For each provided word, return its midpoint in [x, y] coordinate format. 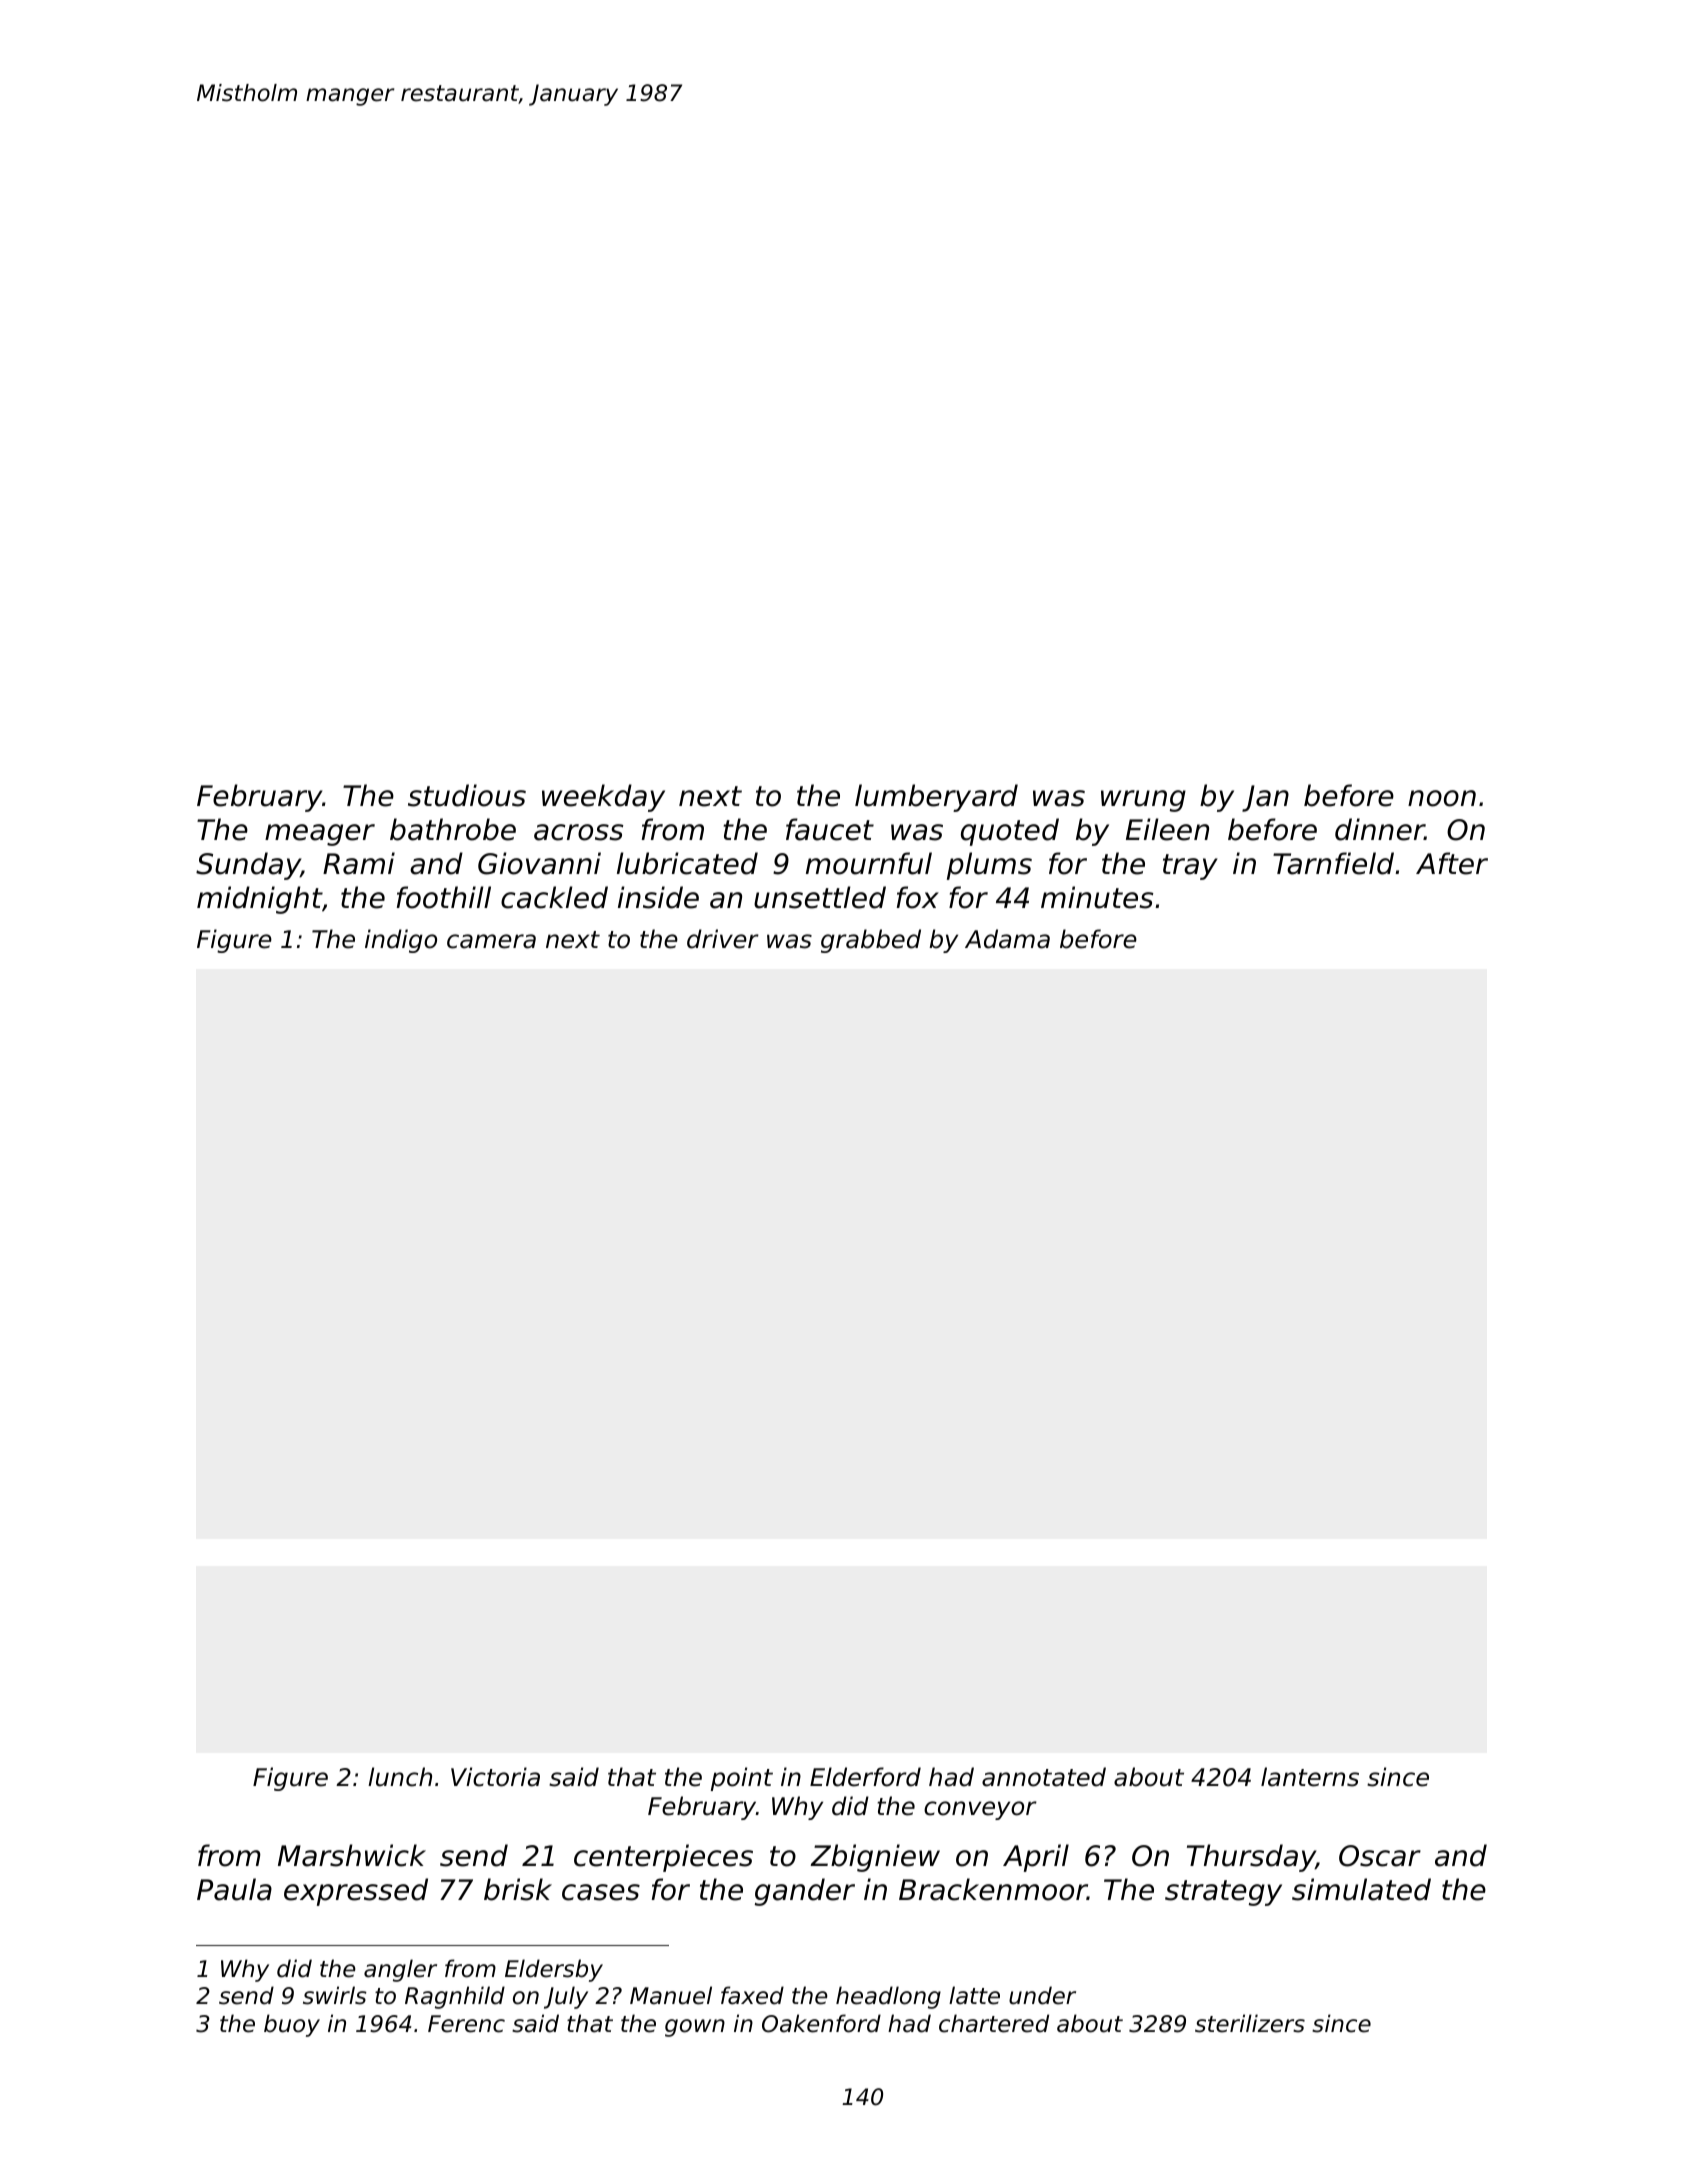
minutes [1097, 897]
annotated [1044, 1777]
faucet [830, 829]
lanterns [1310, 1777]
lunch [400, 1777]
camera [491, 941]
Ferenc [466, 2024]
